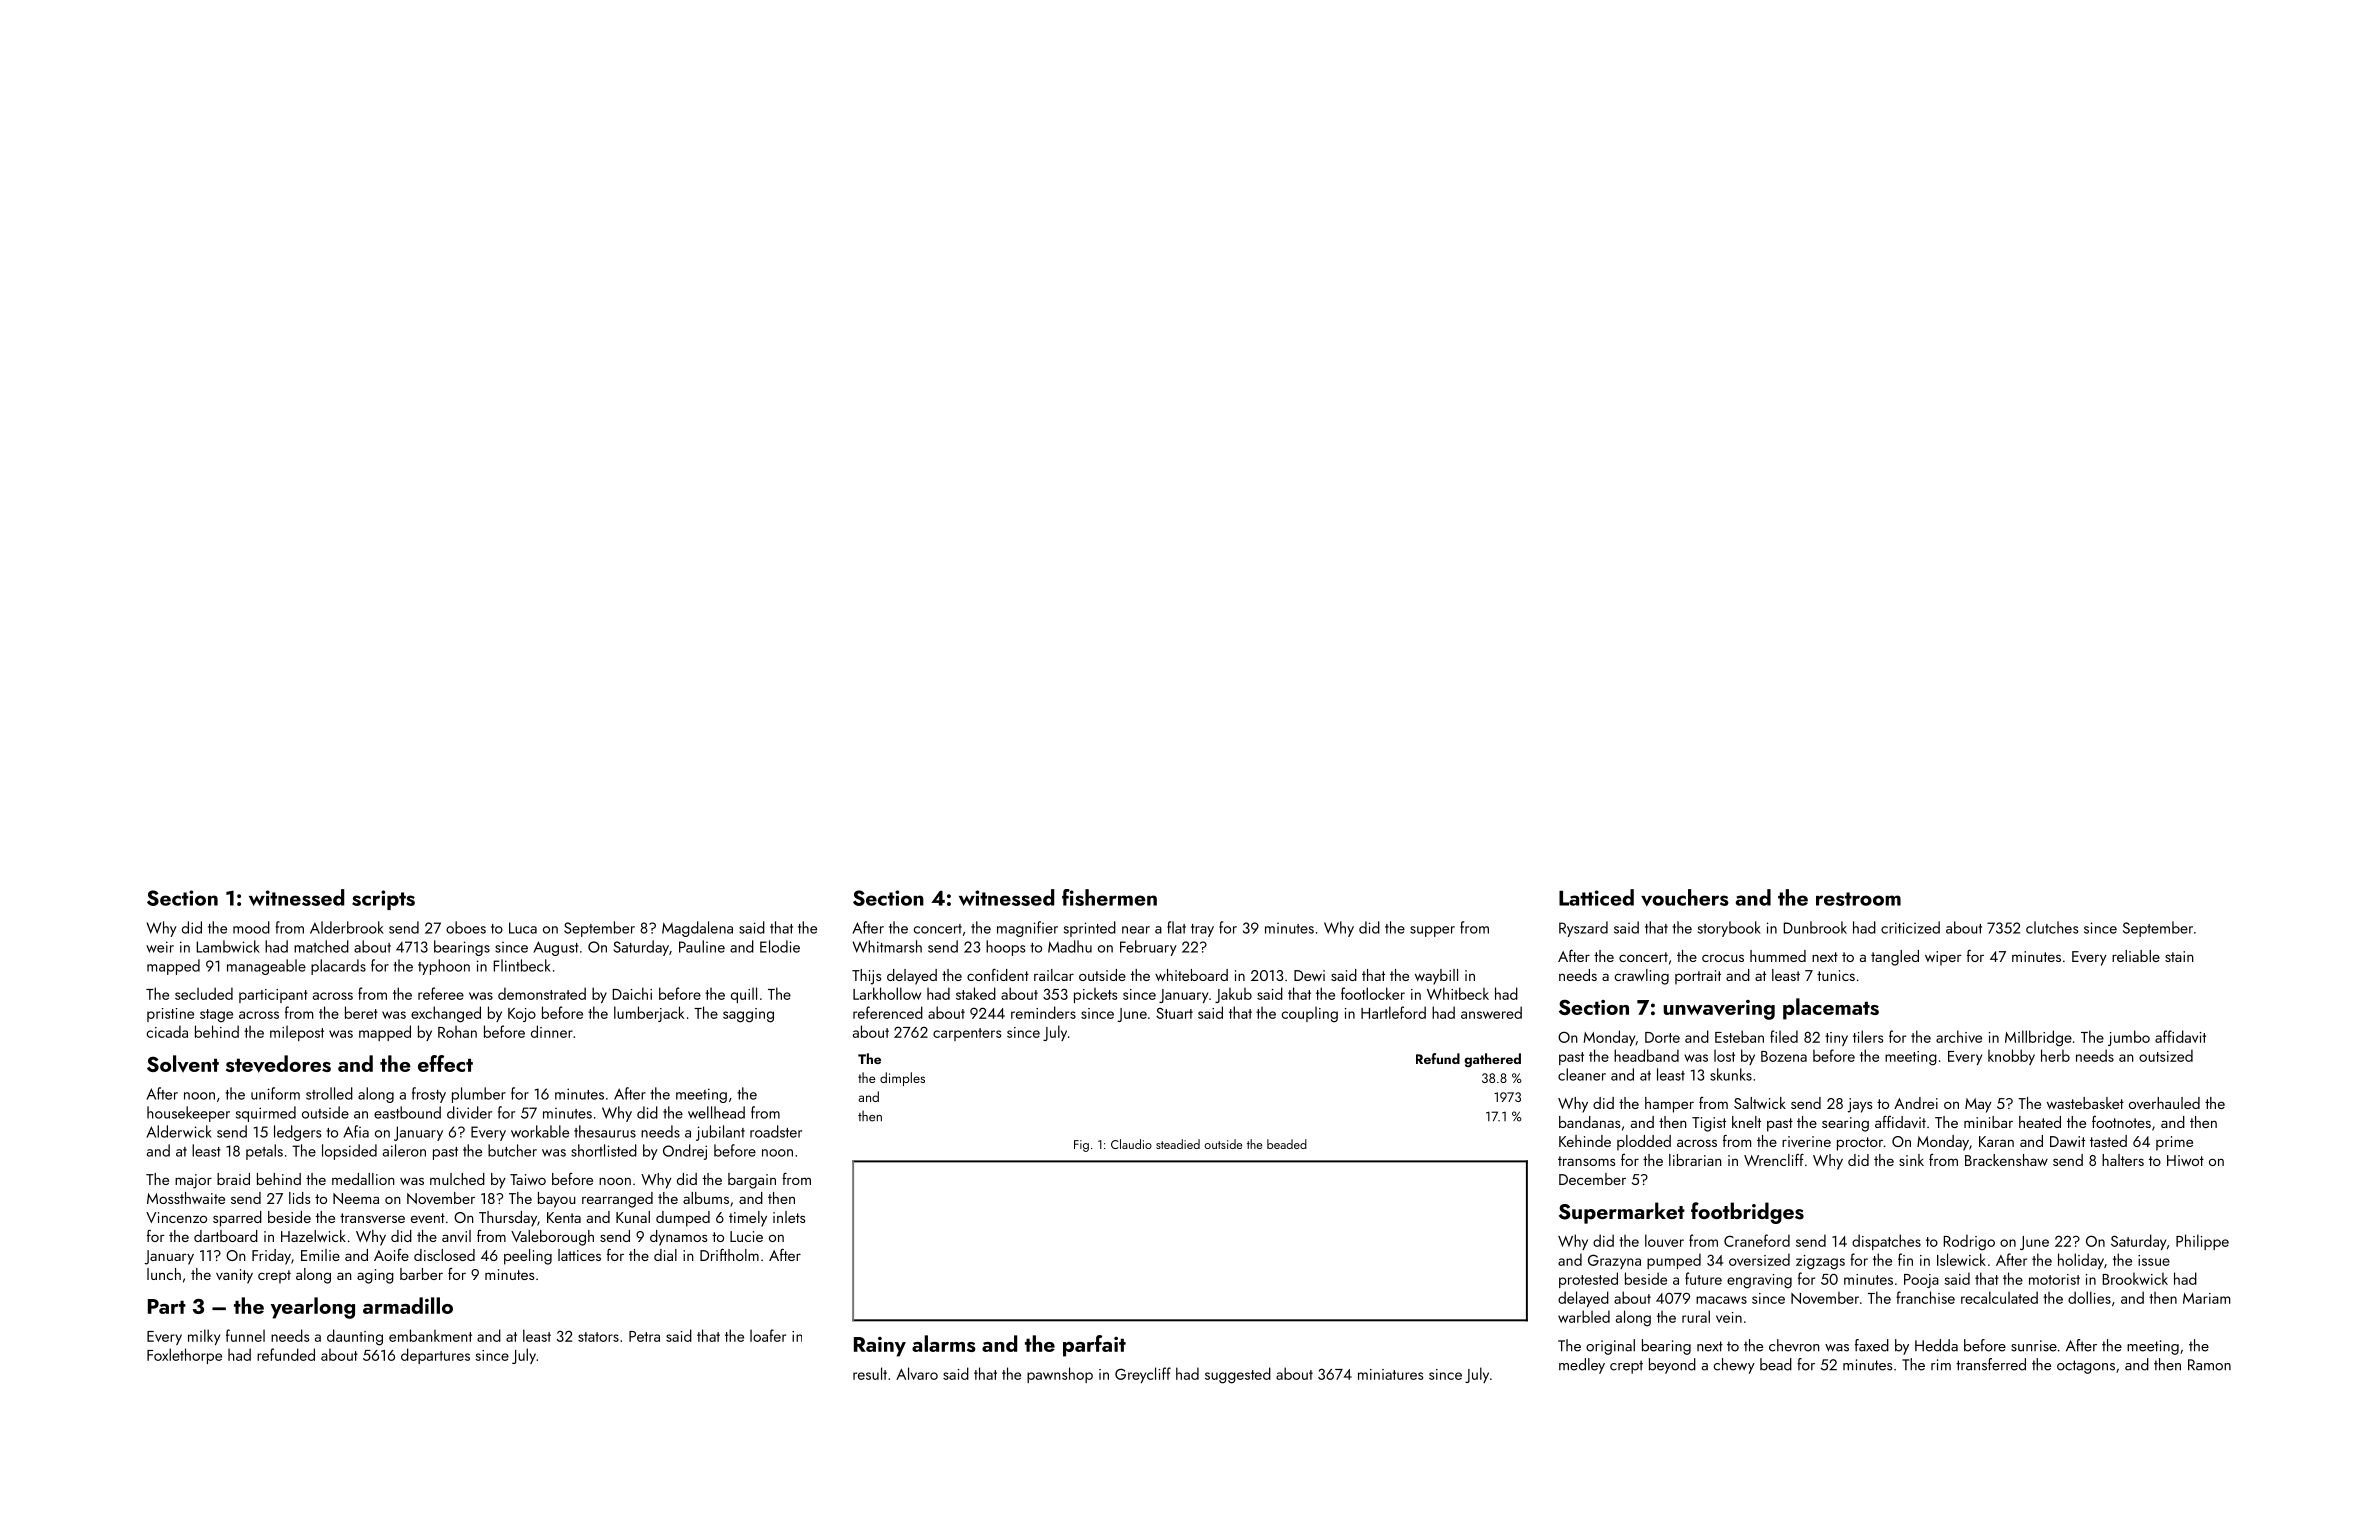  I want to click on fishermen, so click(1109, 897).
